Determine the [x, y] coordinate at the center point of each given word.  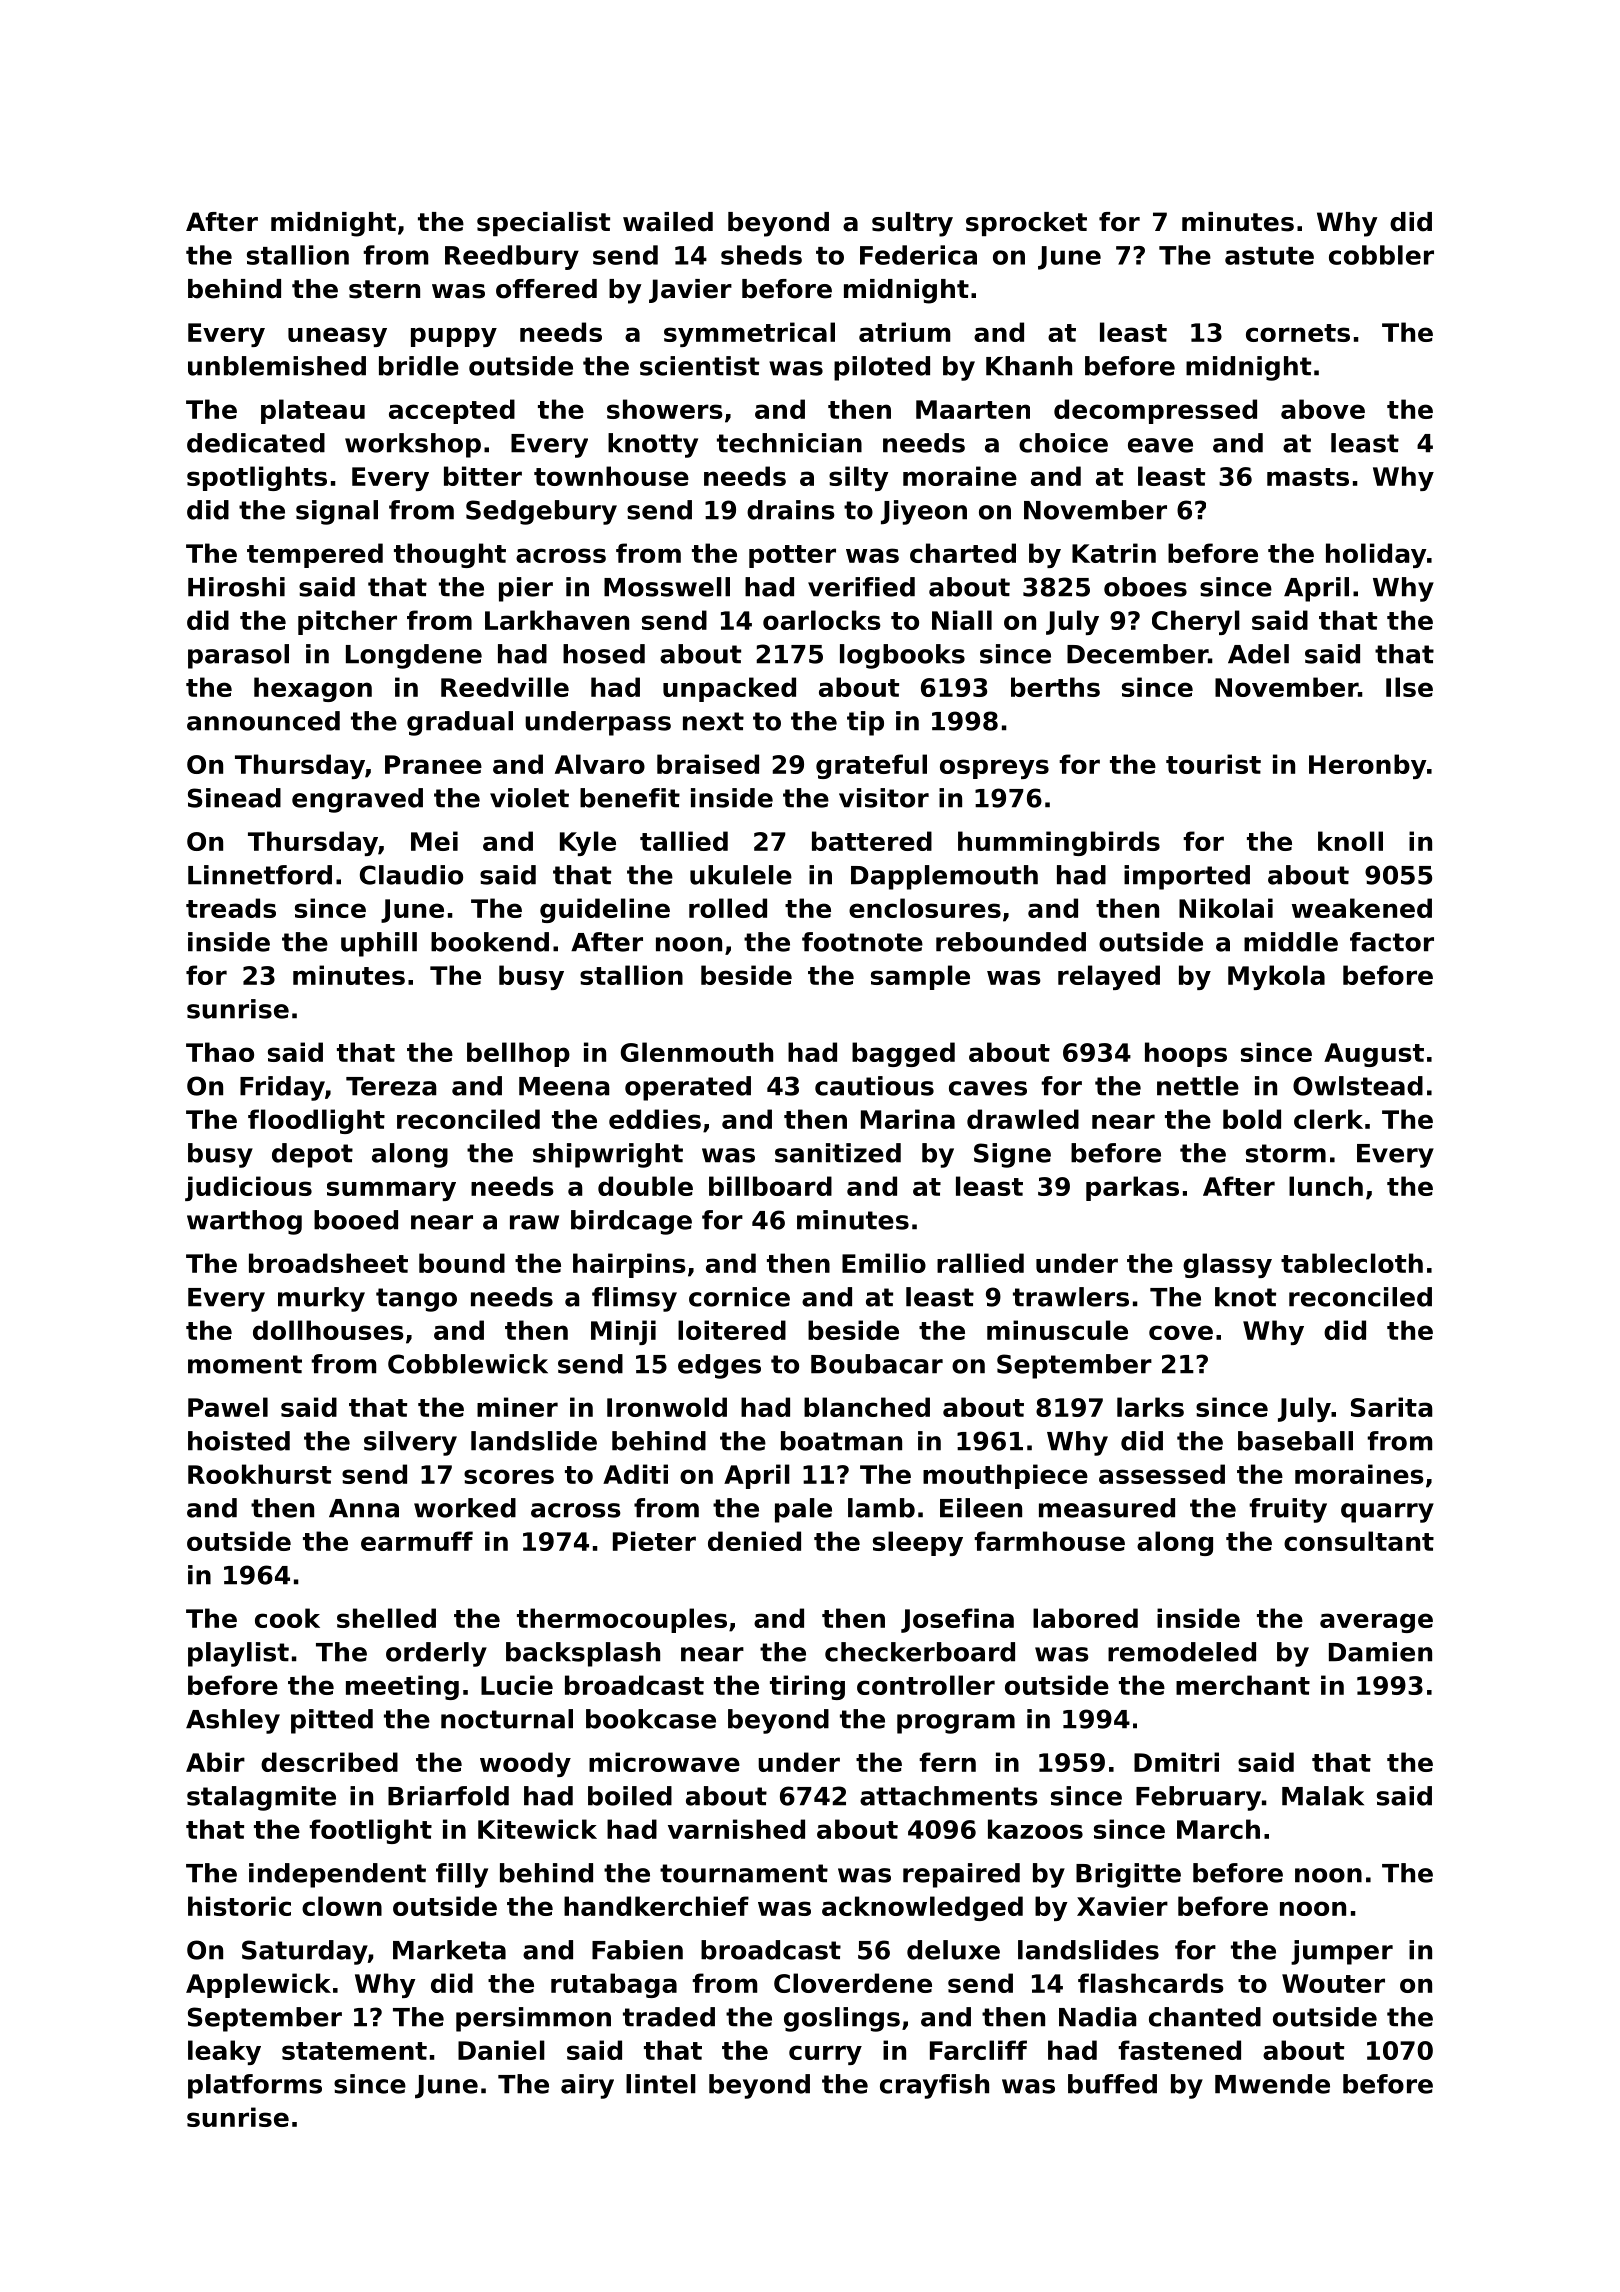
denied [754, 1541]
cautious [874, 1086]
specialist [543, 224]
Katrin [1114, 553]
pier [526, 589]
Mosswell [667, 587]
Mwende [1272, 2084]
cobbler [1381, 255]
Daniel [501, 2050]
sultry [912, 224]
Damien [1380, 1652]
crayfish [934, 2086]
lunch [1326, 1186]
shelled [386, 1618]
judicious [248, 1188]
